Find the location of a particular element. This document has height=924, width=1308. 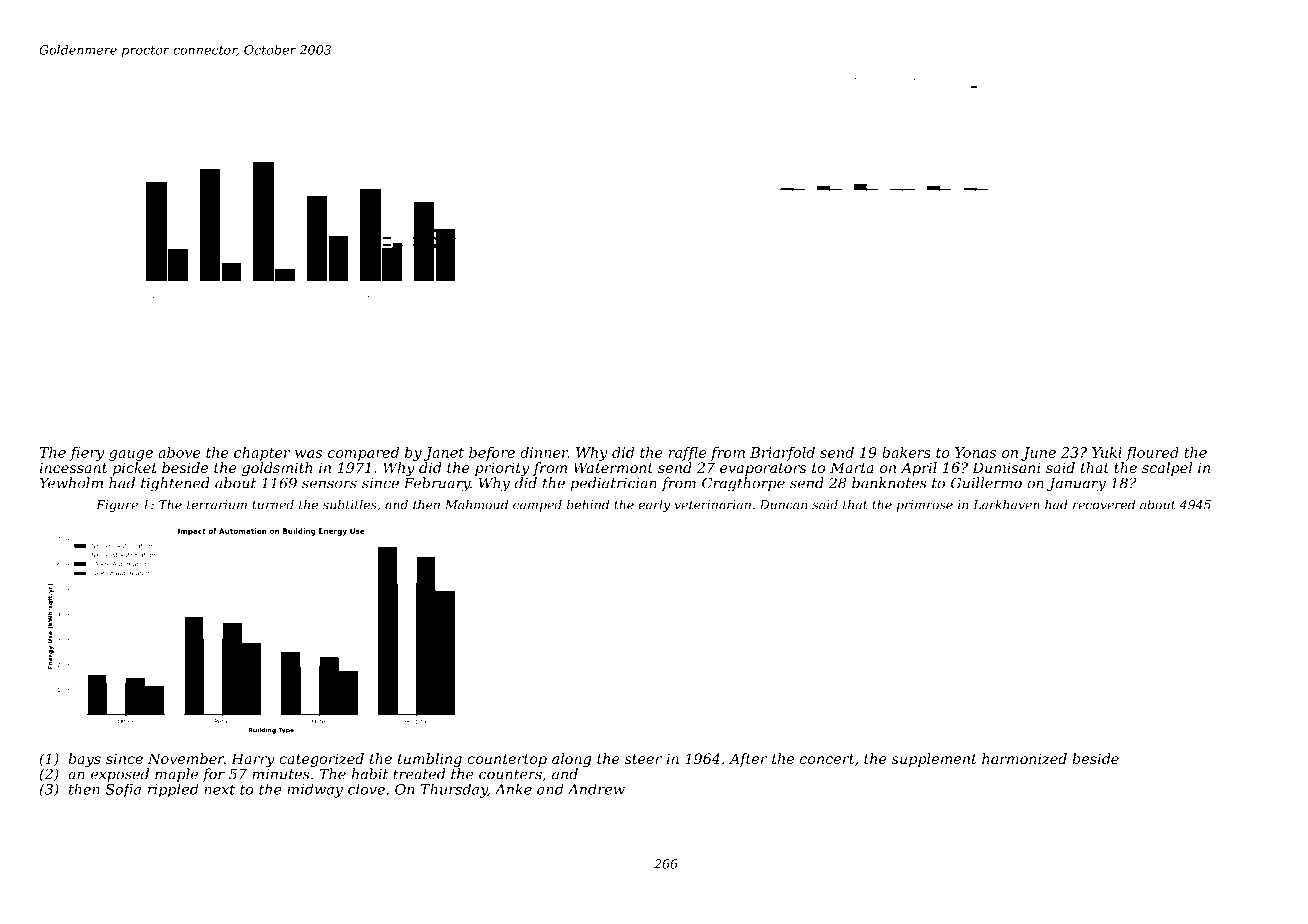

Harry is located at coordinates (253, 760).
